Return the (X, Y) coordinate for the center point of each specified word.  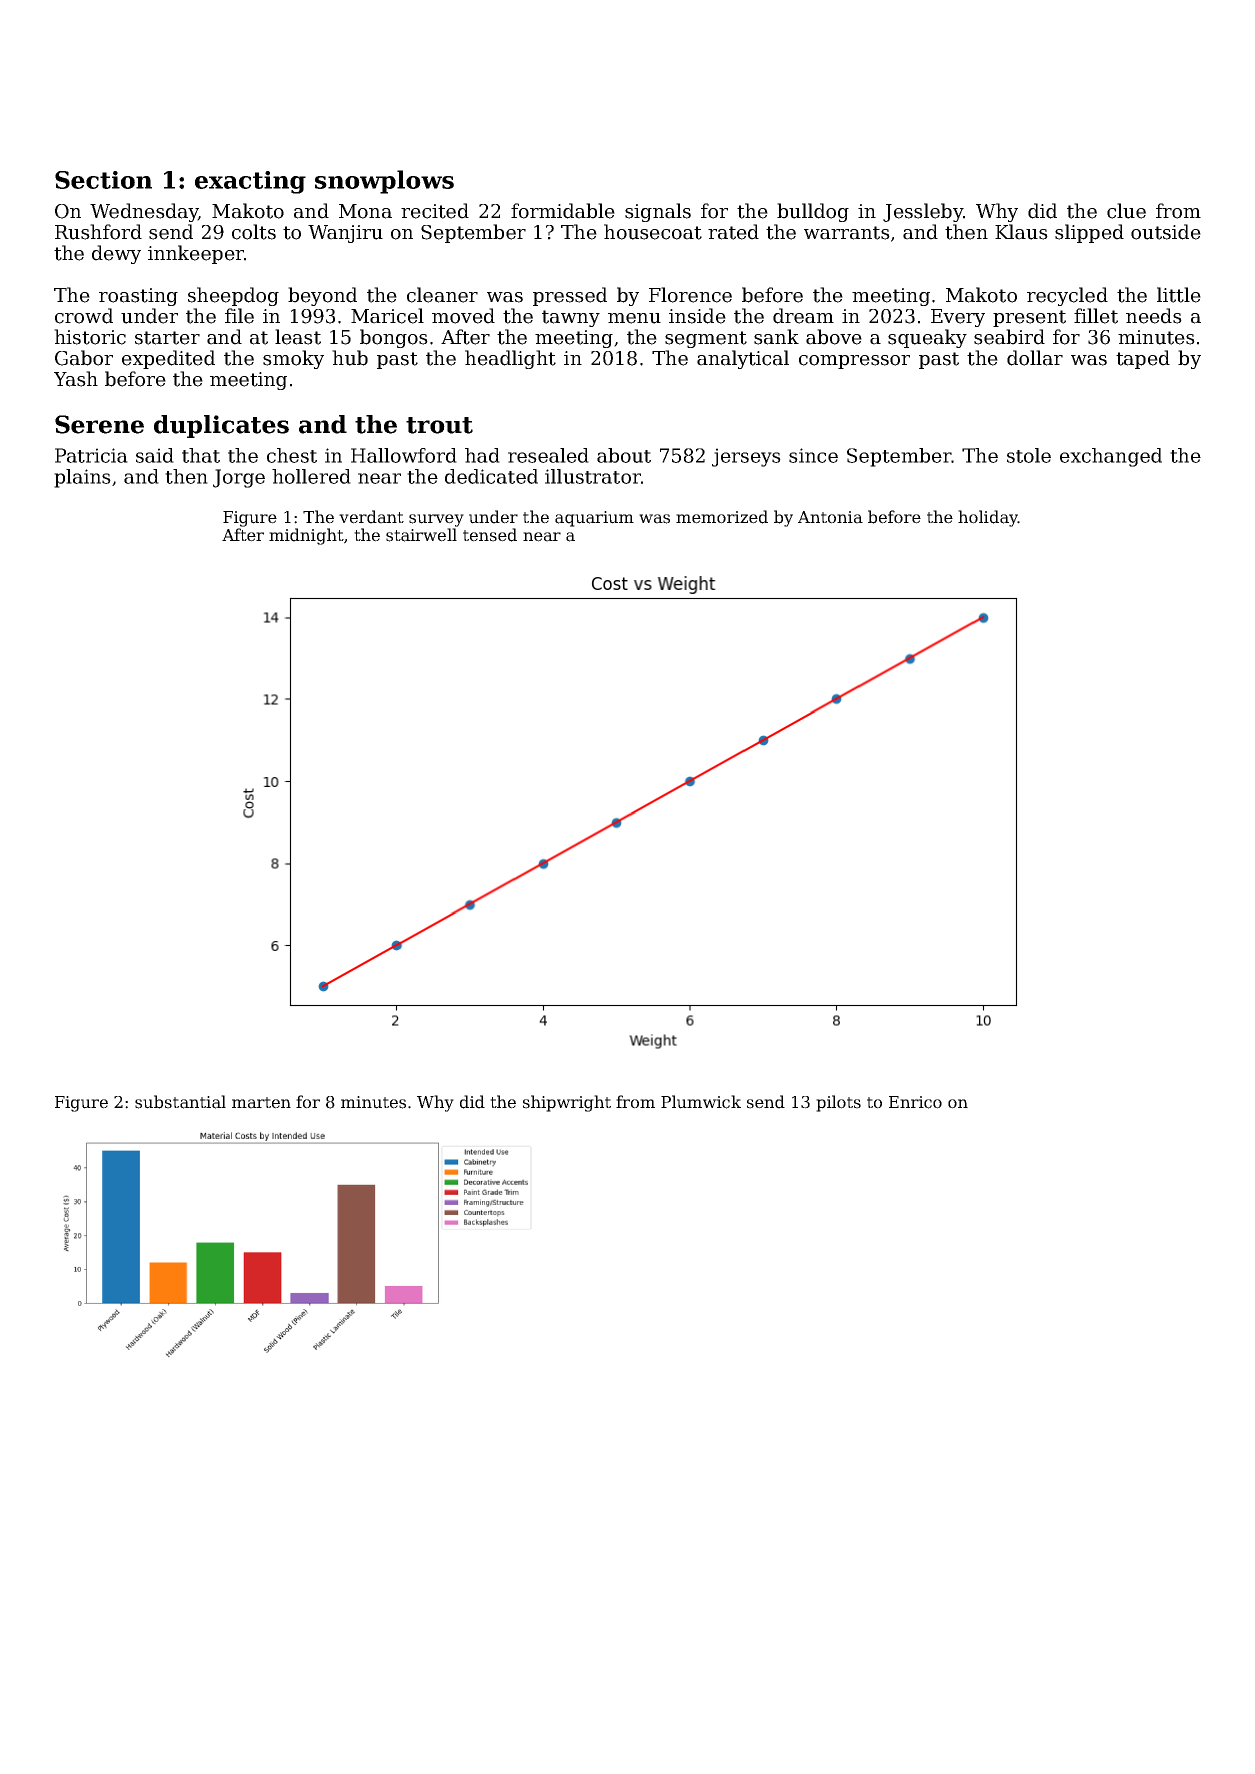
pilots (838, 1103)
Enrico (915, 1102)
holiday (988, 518)
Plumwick (701, 1102)
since (813, 455)
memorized (722, 517)
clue (1126, 211)
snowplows (384, 182)
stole (1029, 455)
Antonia (830, 517)
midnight (306, 536)
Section (103, 180)
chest (292, 455)
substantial (180, 1102)
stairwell (421, 535)
